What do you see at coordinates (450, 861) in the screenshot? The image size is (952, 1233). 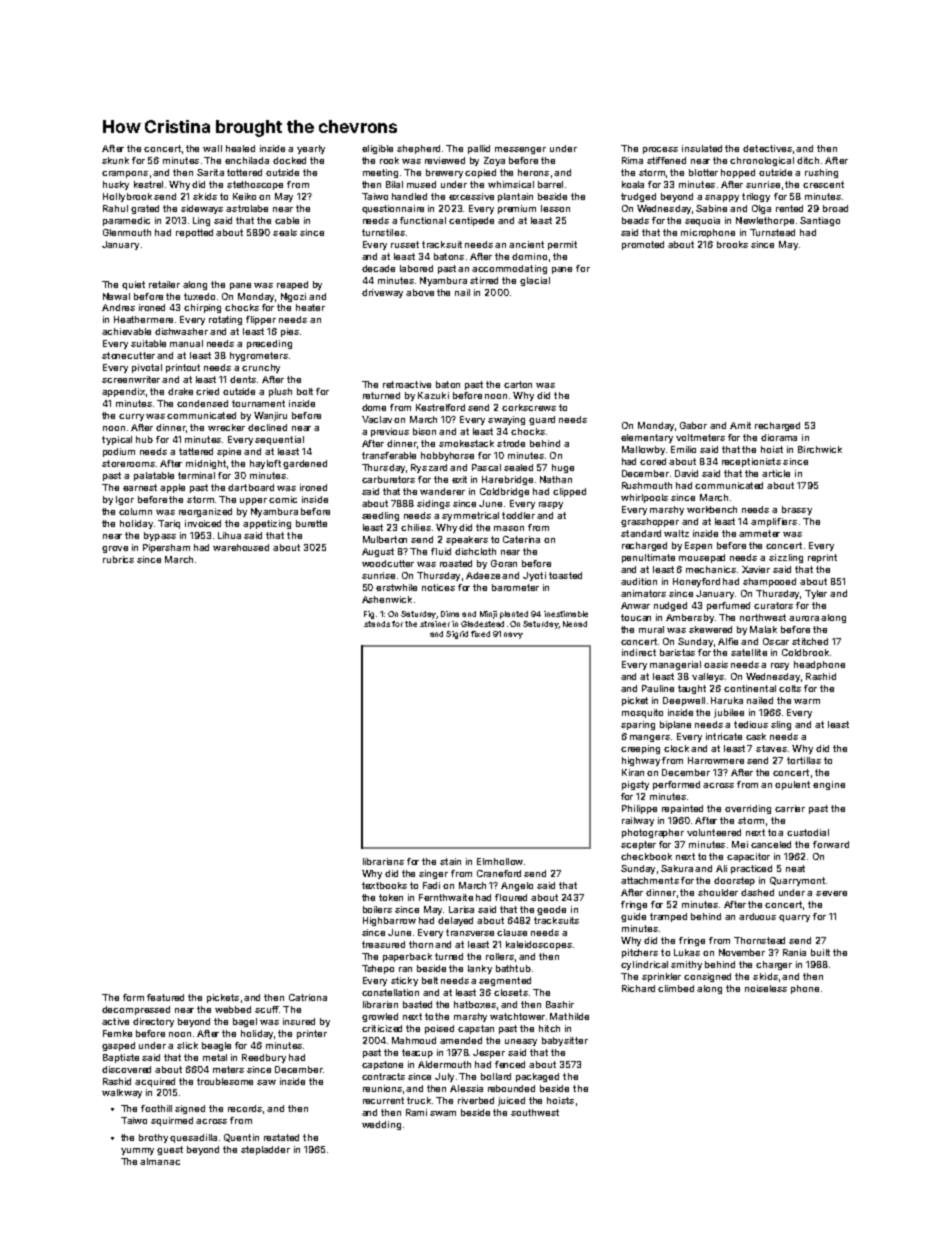 I see `stain` at bounding box center [450, 861].
